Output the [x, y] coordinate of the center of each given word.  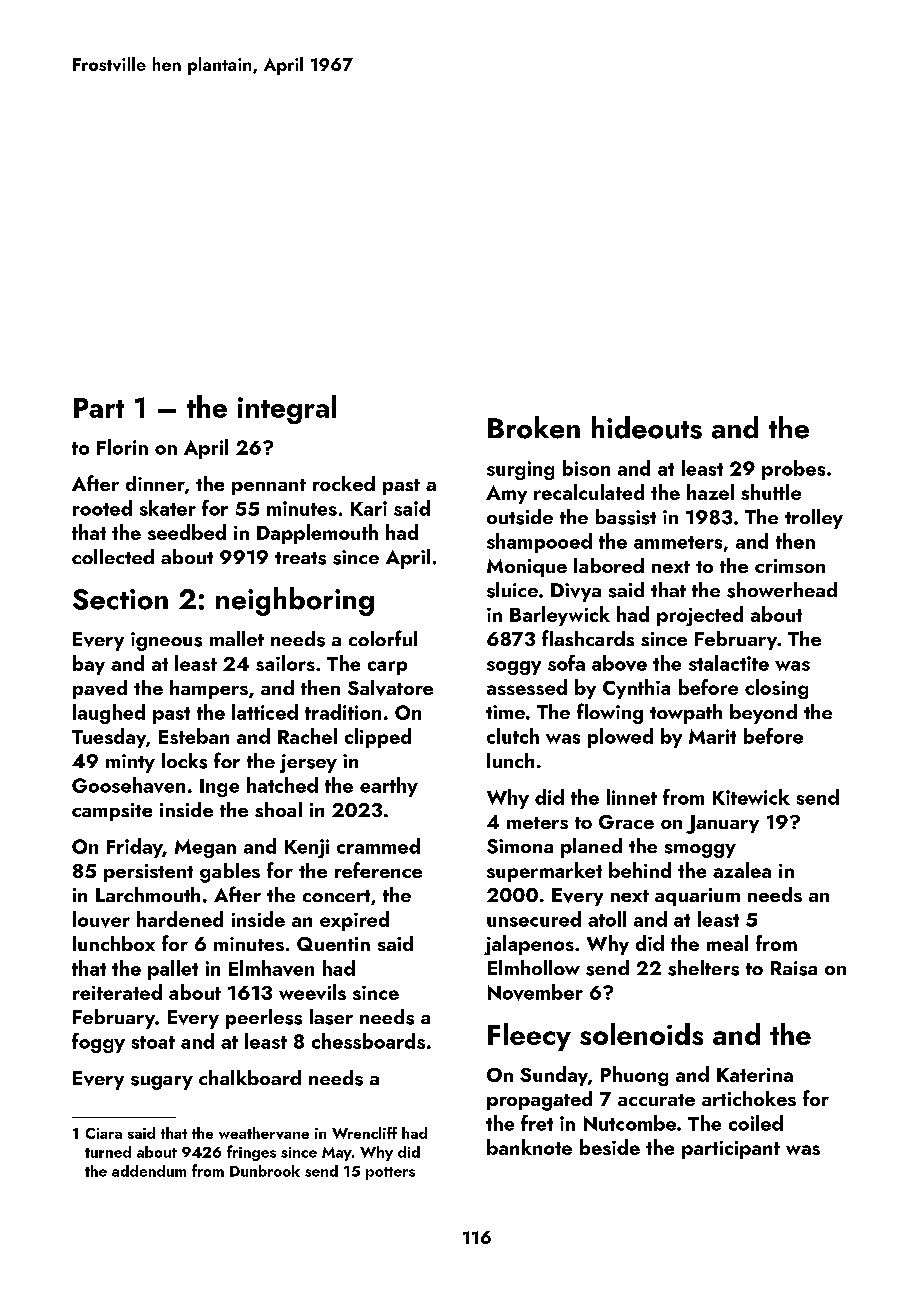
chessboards [368, 1041]
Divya [576, 592]
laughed [109, 714]
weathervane [264, 1133]
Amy [506, 494]
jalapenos [529, 945]
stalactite [729, 663]
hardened [180, 919]
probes [793, 470]
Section [120, 599]
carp [387, 668]
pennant [269, 487]
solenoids [641, 1034]
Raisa [794, 968]
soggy [514, 668]
